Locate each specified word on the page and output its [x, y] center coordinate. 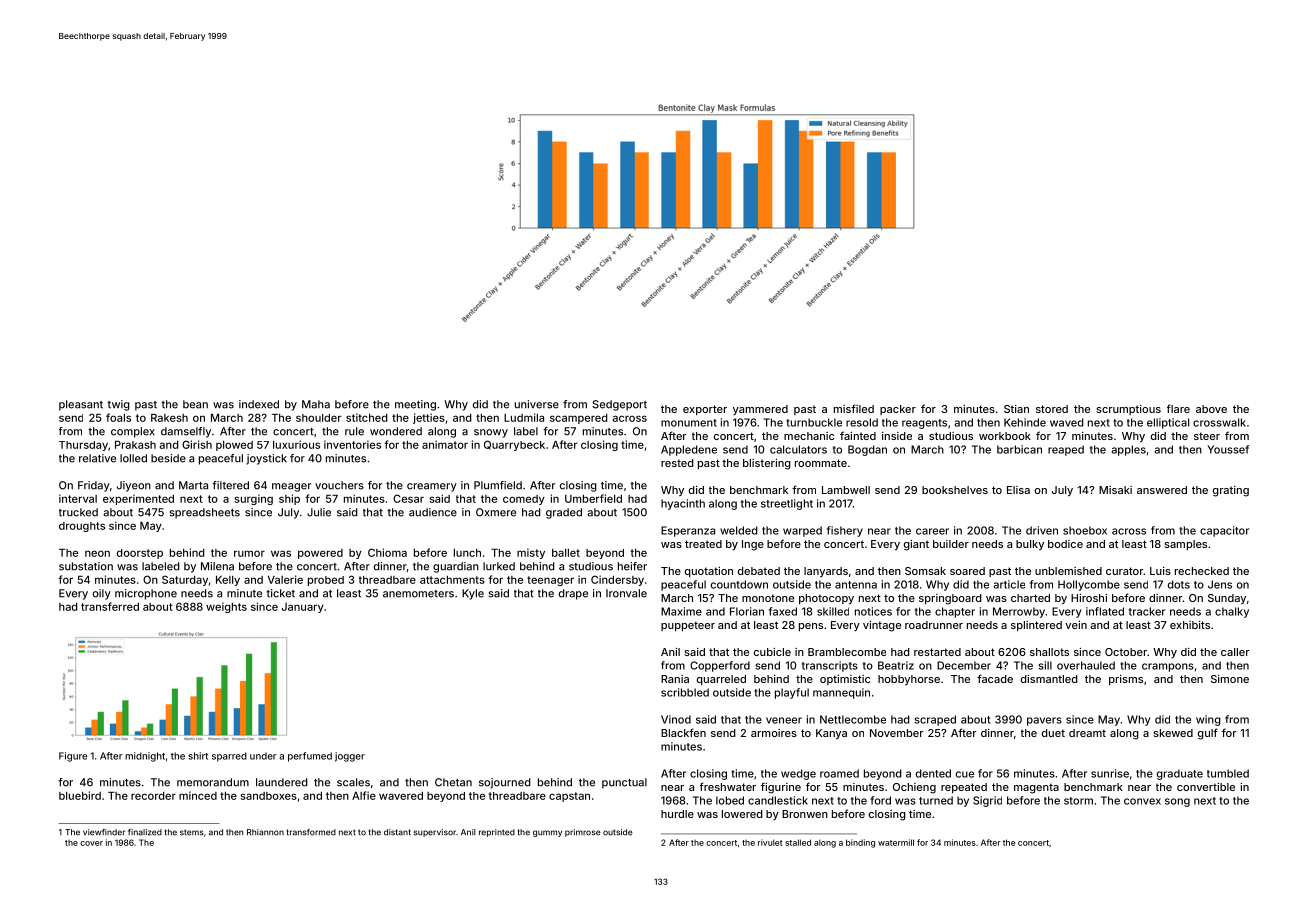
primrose [583, 833]
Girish [197, 444]
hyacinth [683, 504]
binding [860, 843]
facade [995, 678]
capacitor [1224, 531]
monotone [768, 598]
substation [86, 566]
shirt [198, 756]
